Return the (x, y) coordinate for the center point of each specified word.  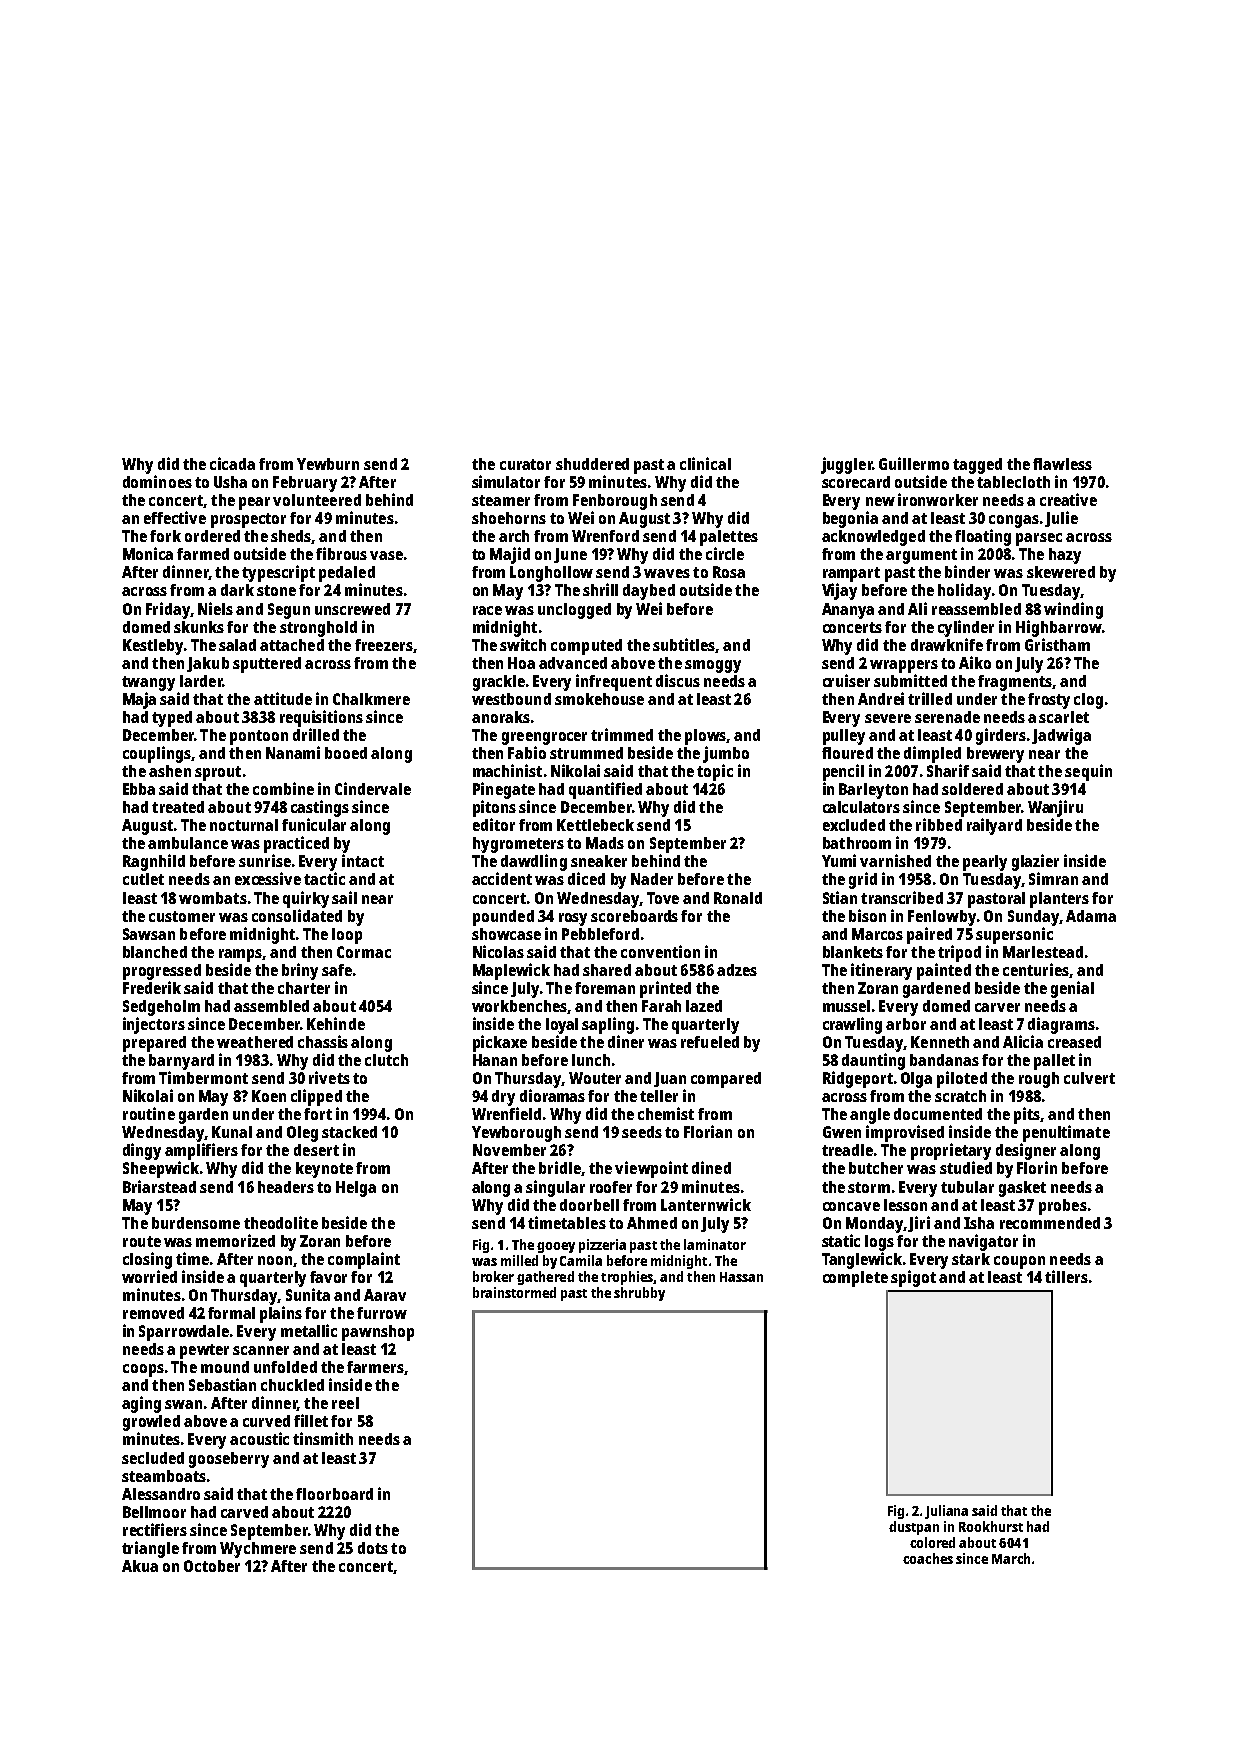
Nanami (293, 752)
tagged (977, 466)
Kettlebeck (595, 825)
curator (525, 464)
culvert (1089, 1078)
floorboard (334, 1494)
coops (143, 1370)
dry (503, 1098)
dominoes (157, 481)
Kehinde (336, 1023)
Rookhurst (991, 1526)
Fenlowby (942, 918)
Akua (140, 1566)
